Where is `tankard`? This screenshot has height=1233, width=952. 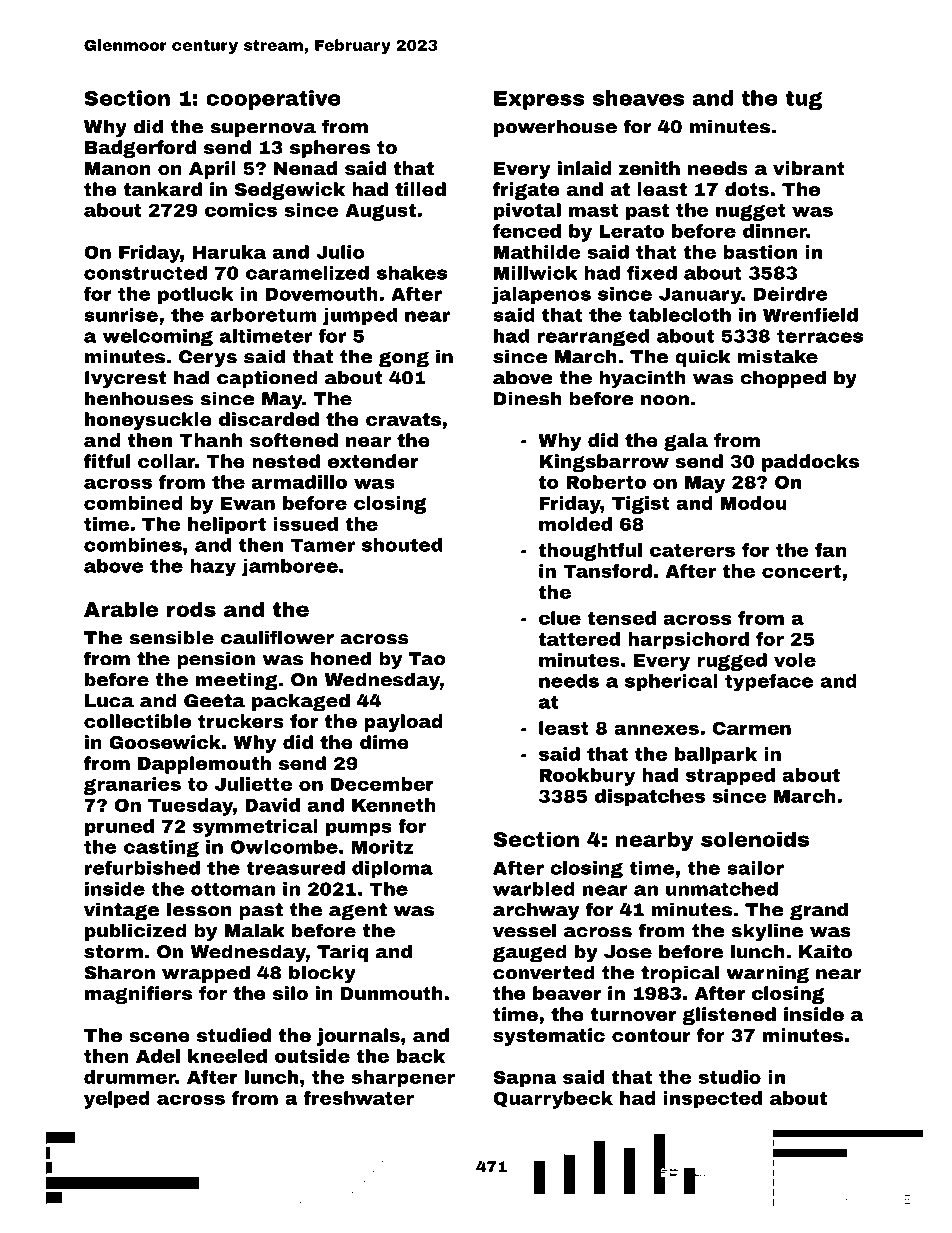
tankard is located at coordinates (162, 189).
